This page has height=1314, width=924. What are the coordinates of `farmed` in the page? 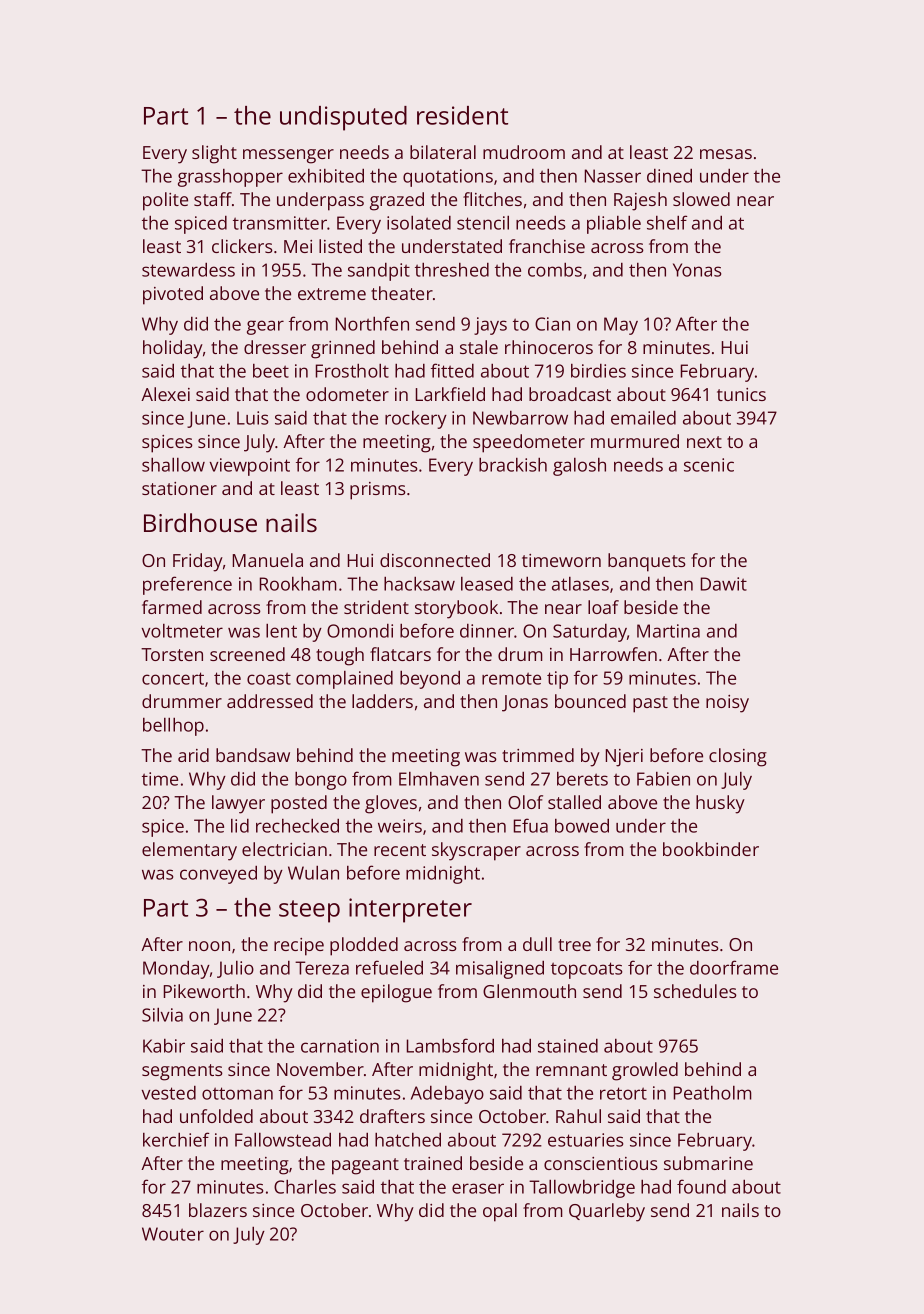 It's located at (172, 607).
